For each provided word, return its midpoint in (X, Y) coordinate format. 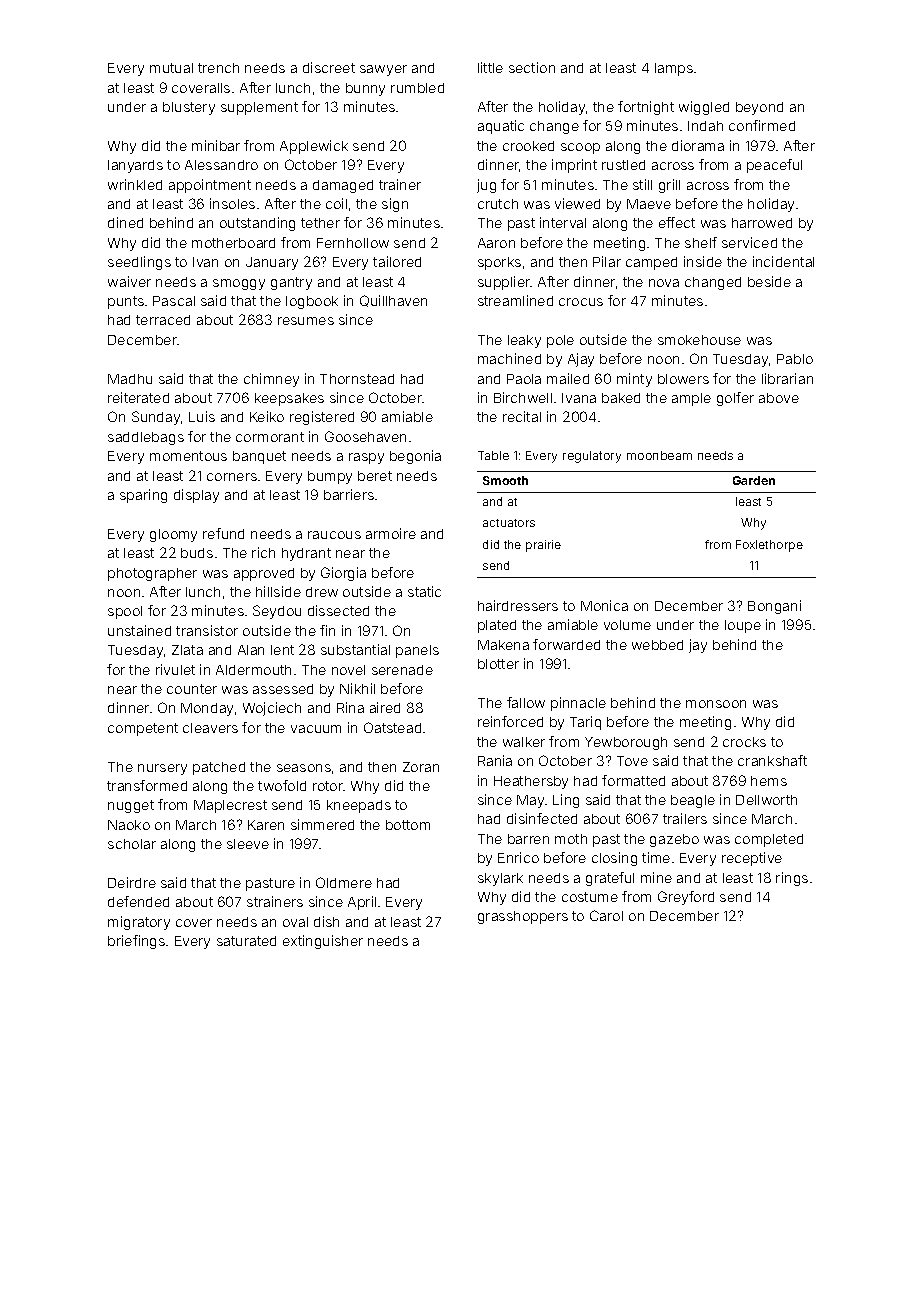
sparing (143, 496)
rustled (623, 165)
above (779, 398)
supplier (504, 283)
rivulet (175, 669)
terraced (163, 320)
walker (524, 742)
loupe (743, 626)
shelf (701, 242)
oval (295, 922)
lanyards (135, 166)
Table (493, 455)
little (490, 67)
